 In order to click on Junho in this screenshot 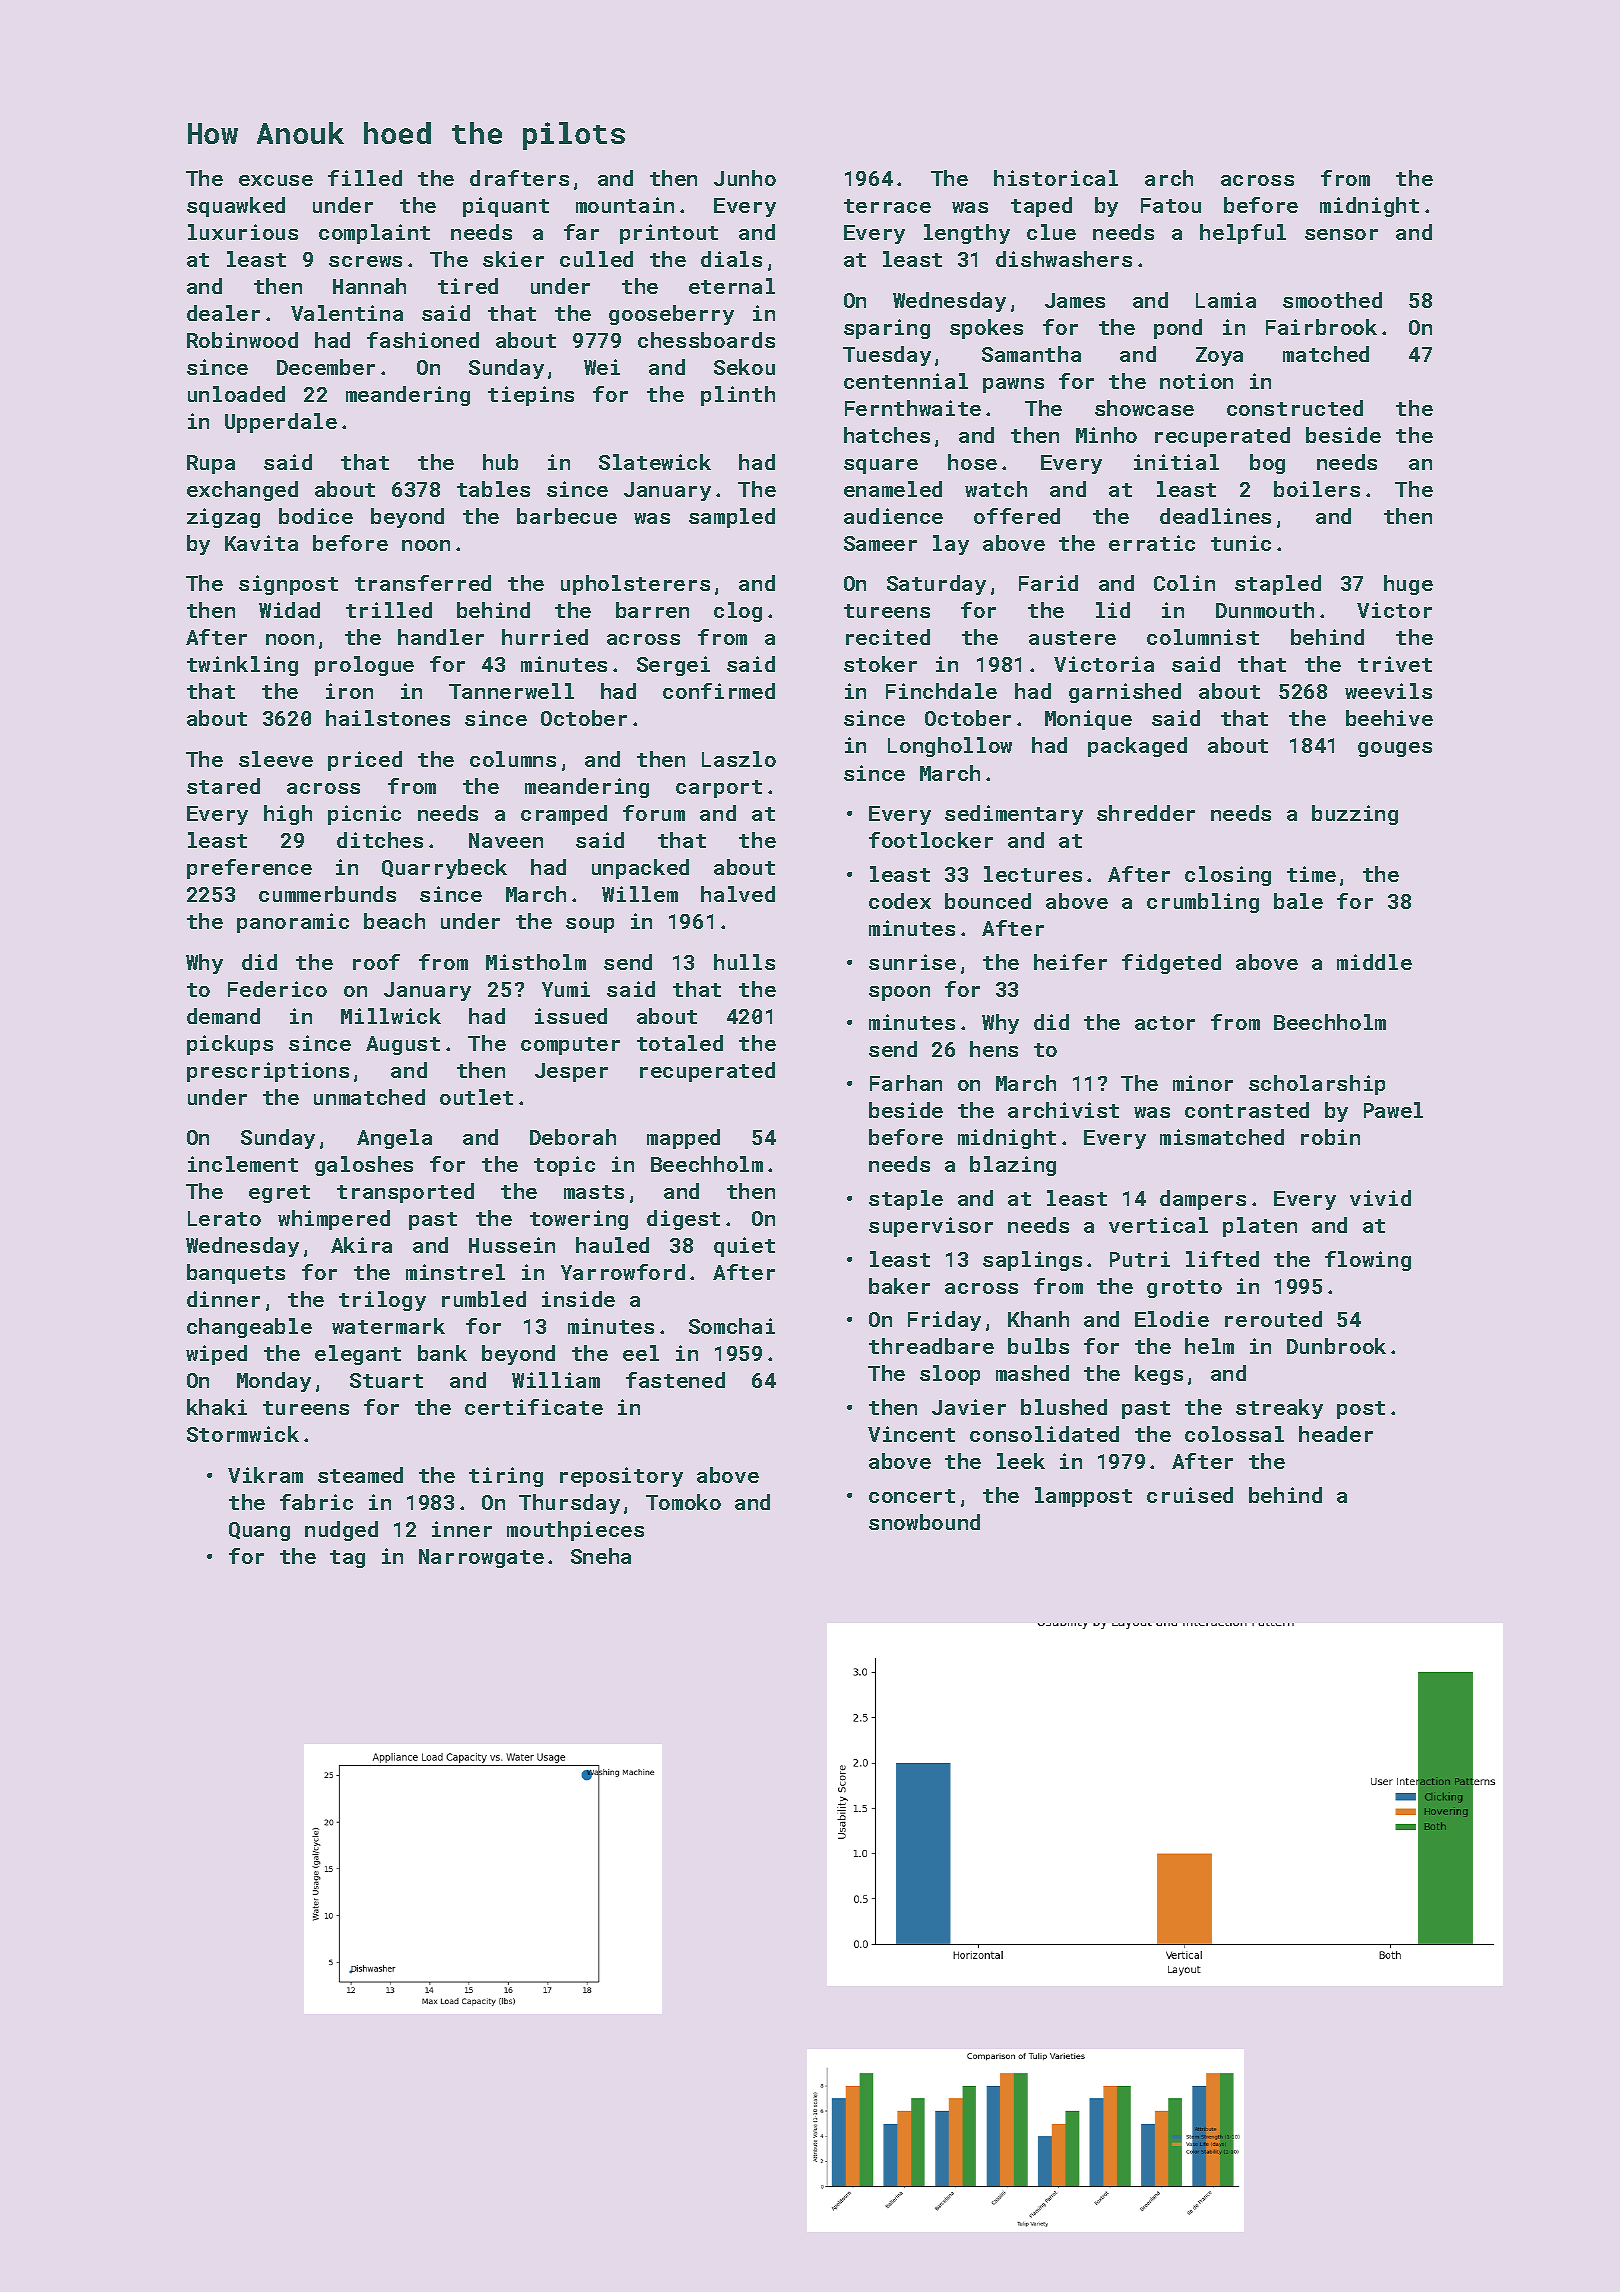, I will do `click(745, 178)`.
